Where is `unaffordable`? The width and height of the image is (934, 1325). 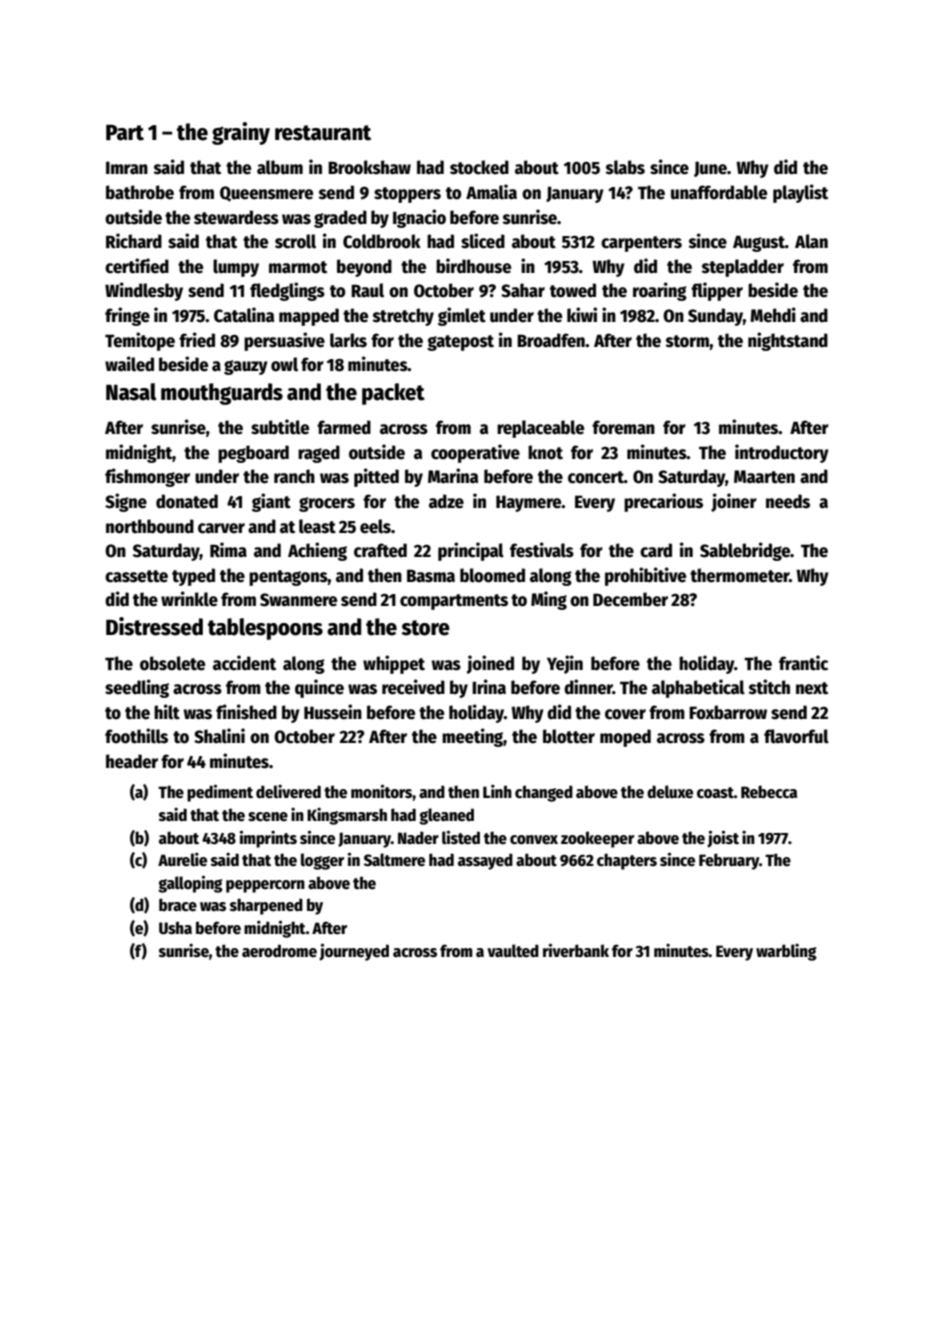
unaffordable is located at coordinates (719, 192).
